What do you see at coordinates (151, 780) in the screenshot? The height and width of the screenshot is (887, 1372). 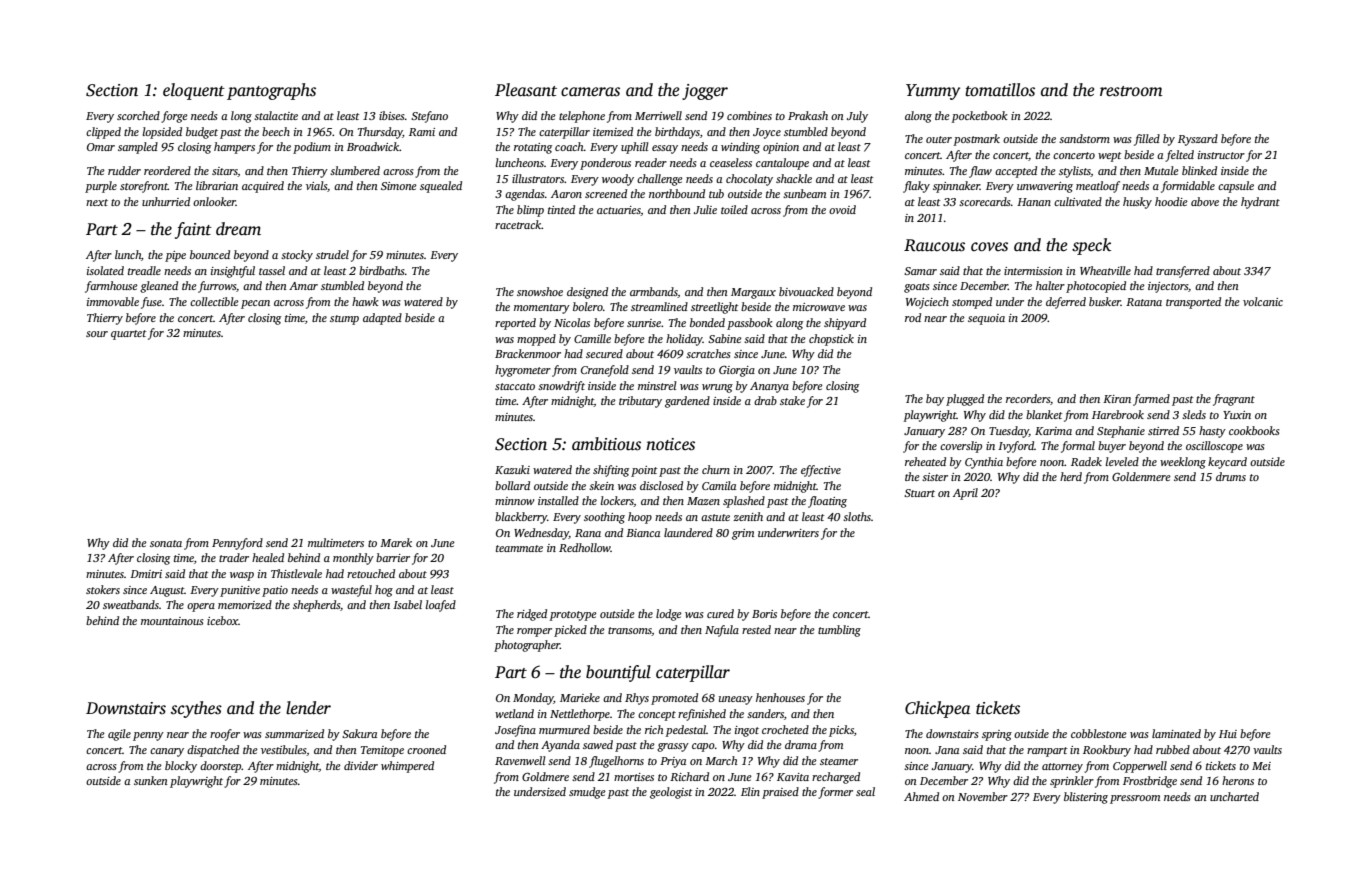 I see `sunken` at bounding box center [151, 780].
